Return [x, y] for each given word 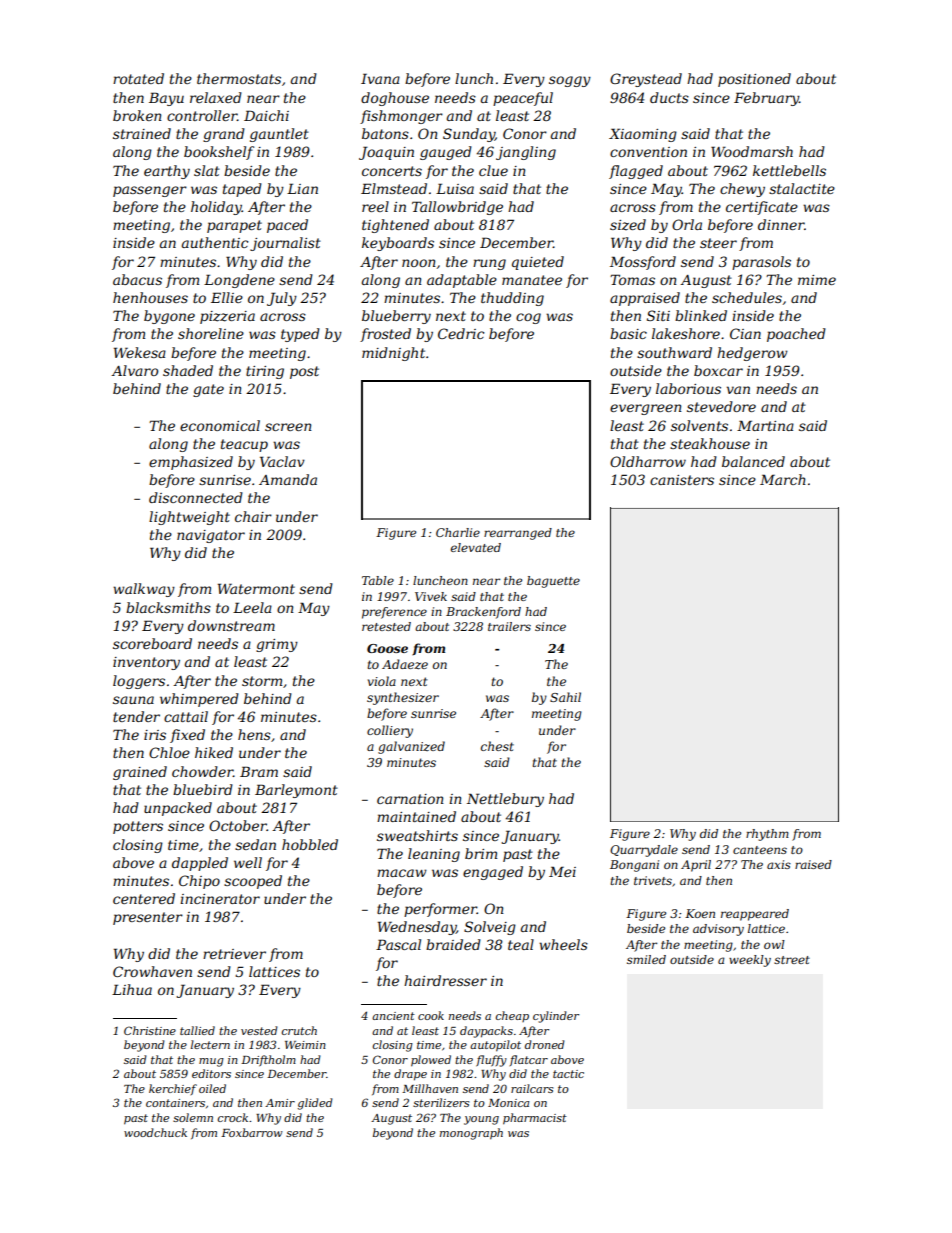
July [282, 299]
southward [674, 352]
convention [648, 152]
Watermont [256, 588]
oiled [212, 1088]
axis [779, 864]
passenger [150, 191]
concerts [392, 171]
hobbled [310, 844]
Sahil [565, 697]
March [783, 479]
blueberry [396, 317]
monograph [471, 1134]
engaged [493, 873]
